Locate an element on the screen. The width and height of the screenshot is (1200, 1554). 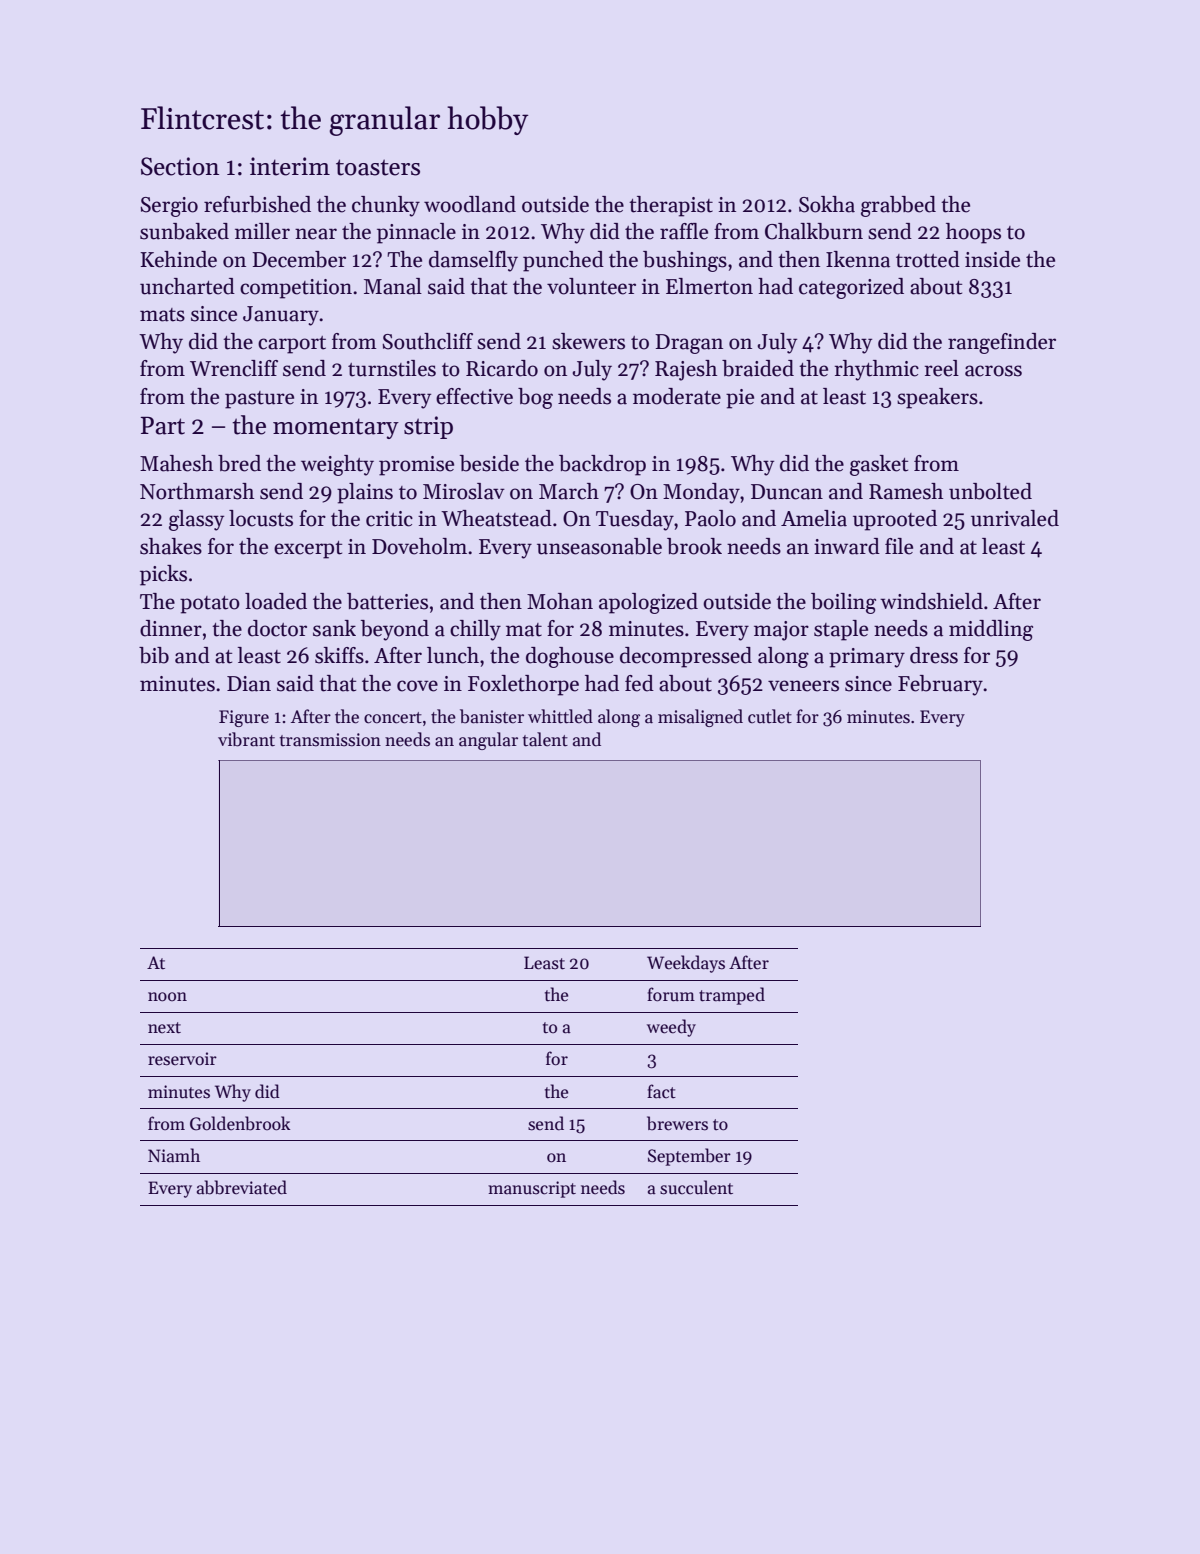
forum is located at coordinates (671, 994).
